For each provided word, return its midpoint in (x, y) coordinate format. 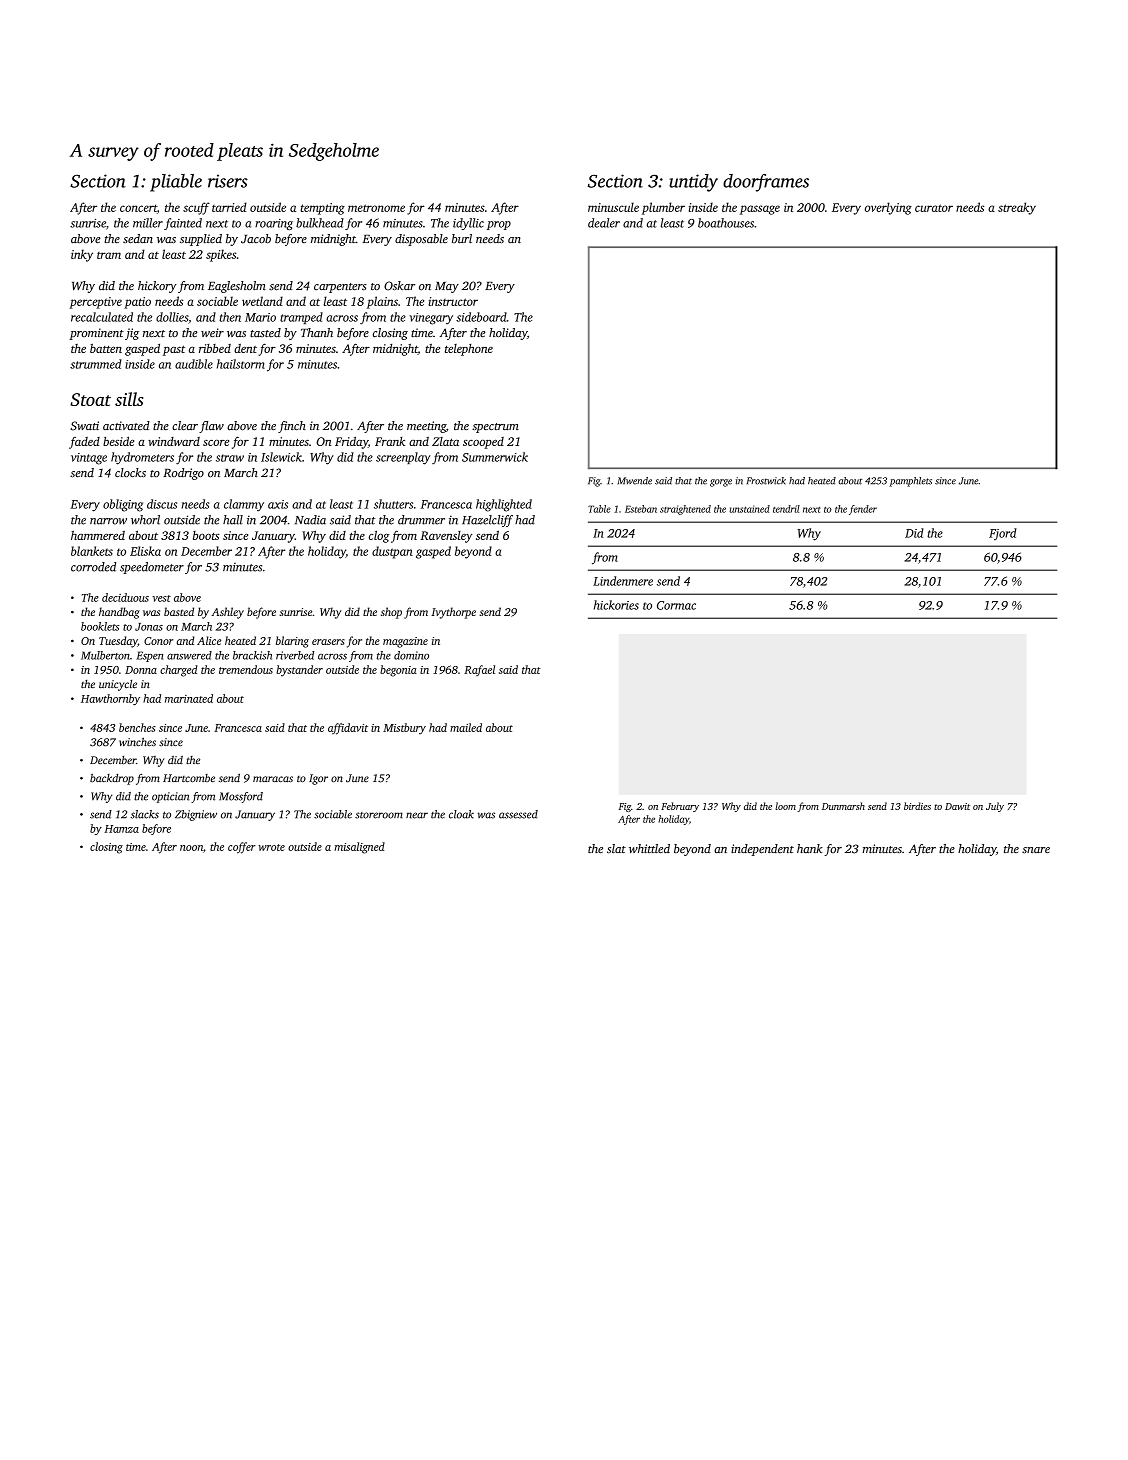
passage (760, 210)
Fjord (1003, 534)
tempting (322, 209)
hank (810, 848)
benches (137, 727)
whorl (145, 520)
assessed (518, 814)
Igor (318, 779)
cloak (461, 814)
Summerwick (495, 457)
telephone (469, 350)
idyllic (468, 224)
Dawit (957, 806)
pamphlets (911, 482)
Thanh (317, 332)
